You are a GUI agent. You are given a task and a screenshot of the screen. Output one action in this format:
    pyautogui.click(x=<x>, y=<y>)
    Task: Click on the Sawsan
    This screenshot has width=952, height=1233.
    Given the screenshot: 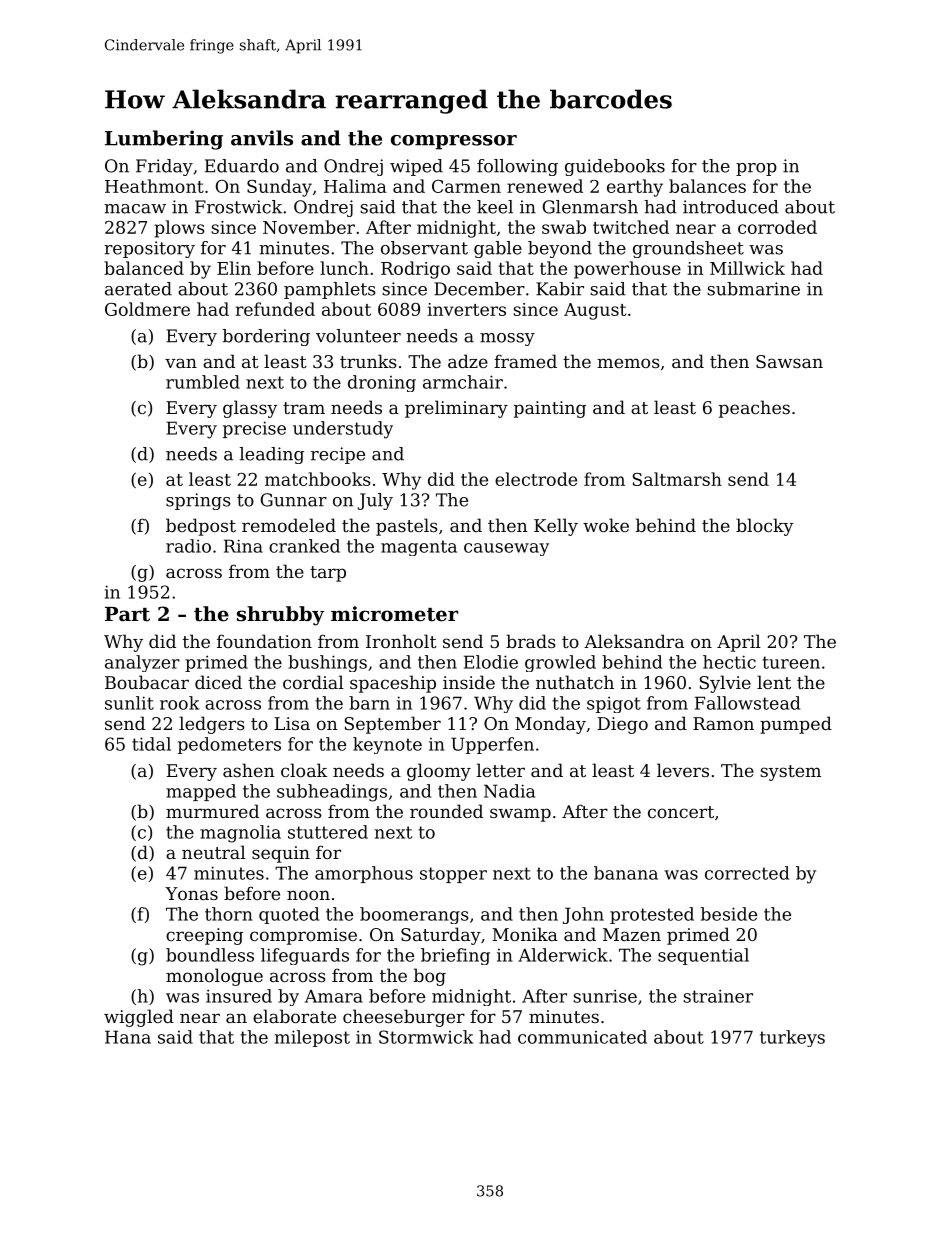 What is the action you would take?
    pyautogui.click(x=789, y=361)
